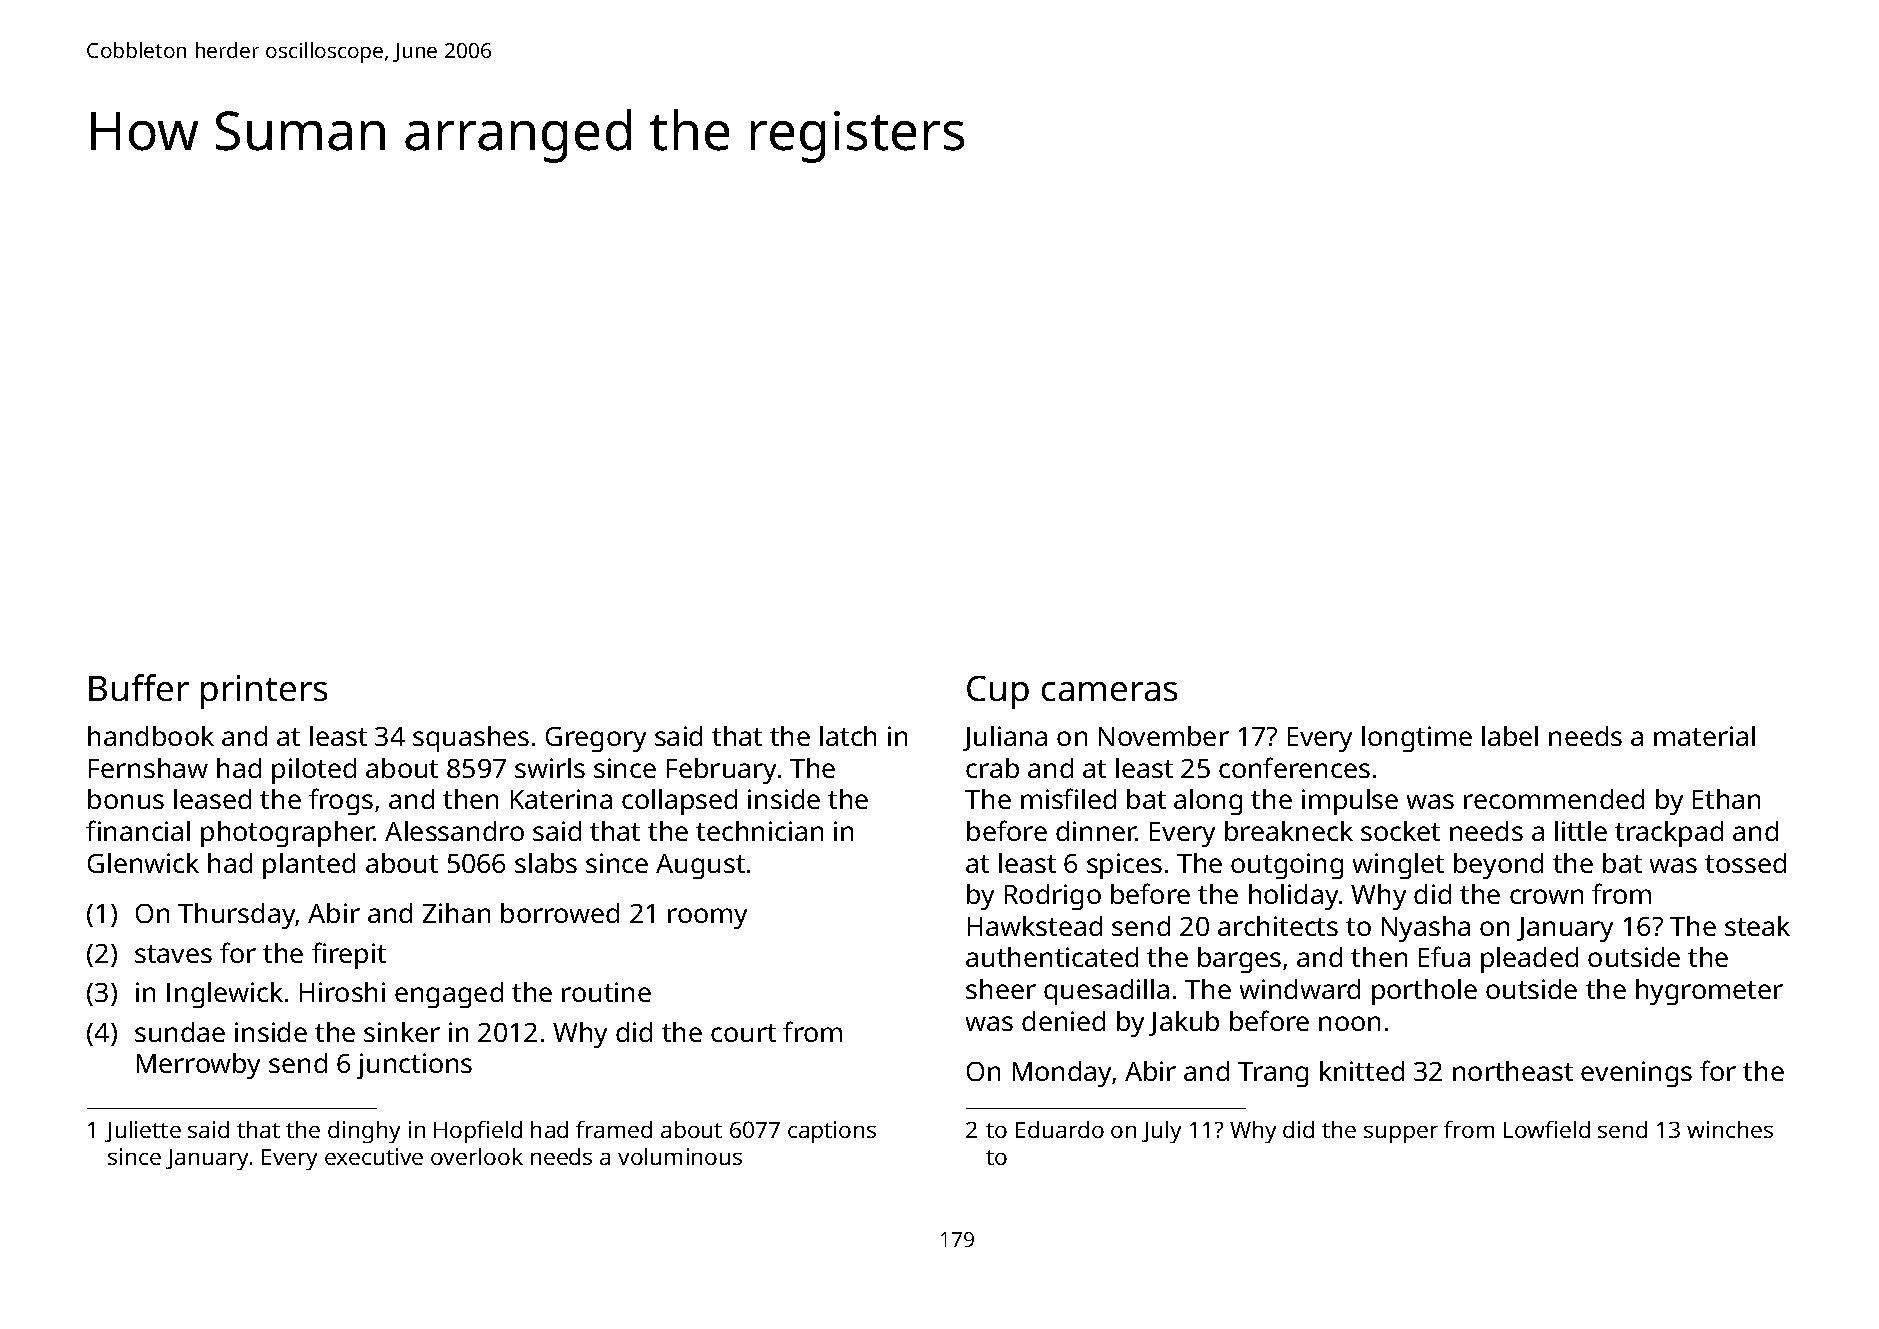 The width and height of the screenshot is (1879, 1329). I want to click on court, so click(743, 1033).
